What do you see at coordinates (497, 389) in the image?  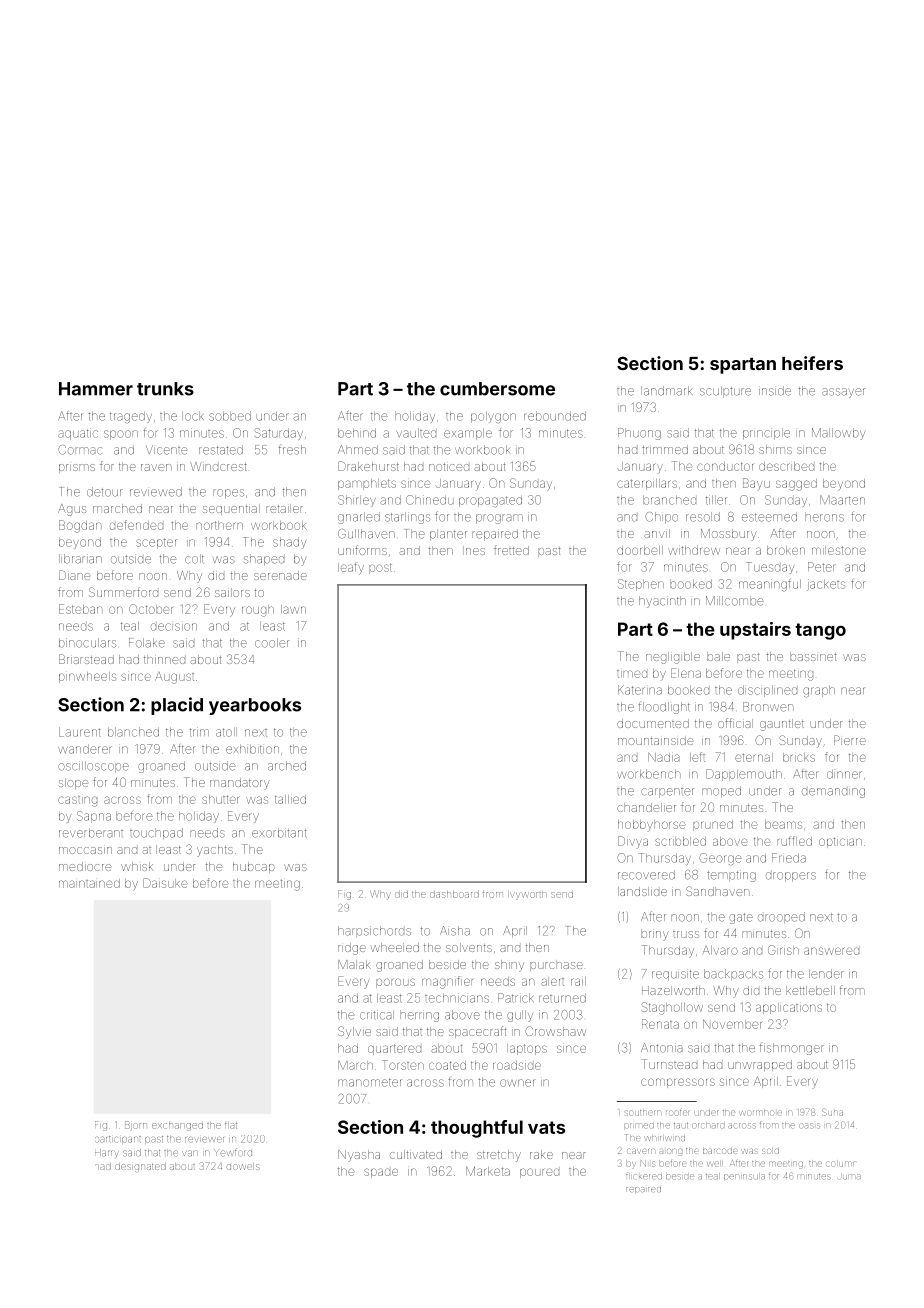 I see `cumbersome` at bounding box center [497, 389].
